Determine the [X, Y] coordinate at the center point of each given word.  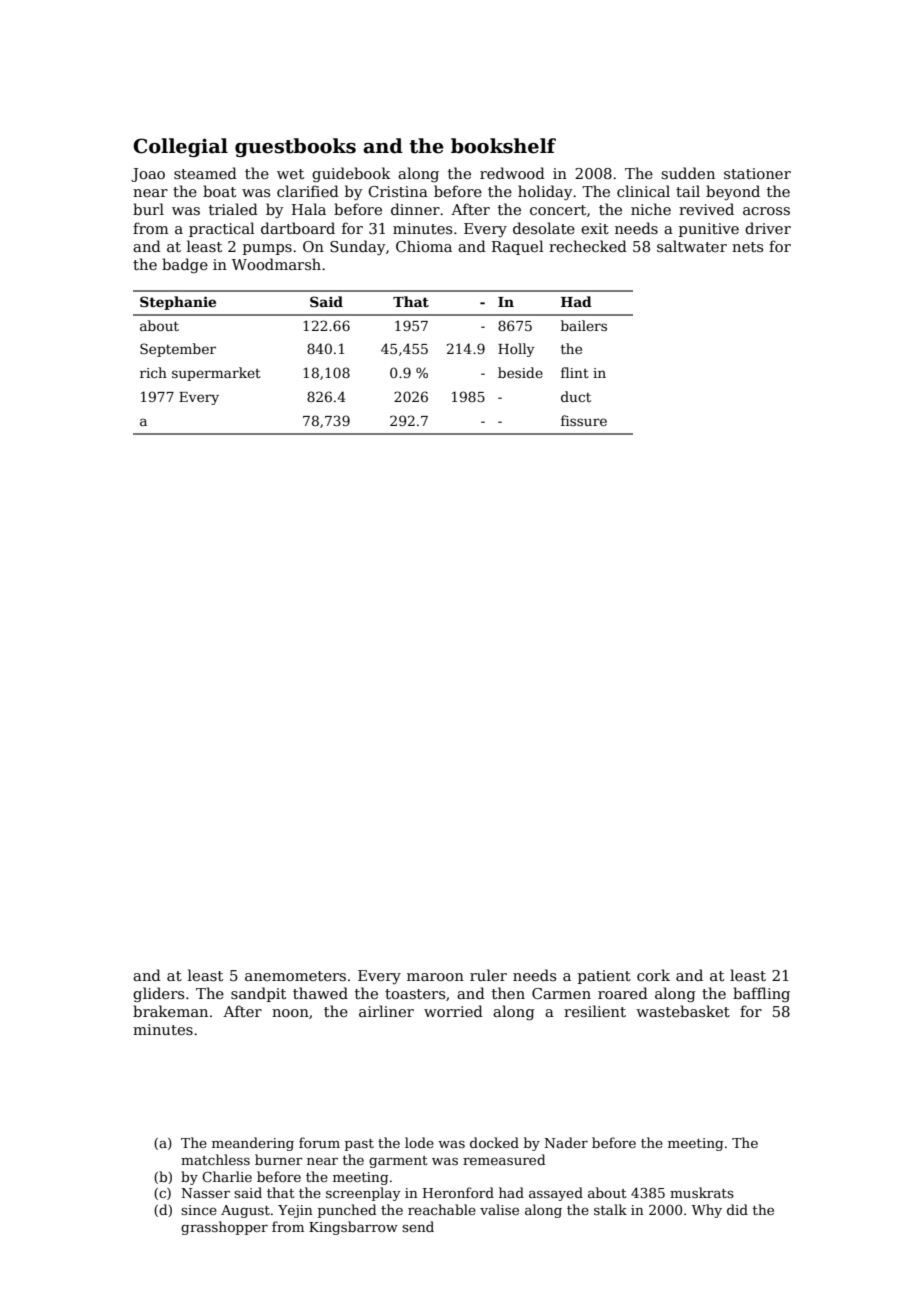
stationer [757, 173]
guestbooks [295, 147]
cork [653, 975]
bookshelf [503, 146]
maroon [435, 977]
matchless [215, 1159]
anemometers [295, 976]
